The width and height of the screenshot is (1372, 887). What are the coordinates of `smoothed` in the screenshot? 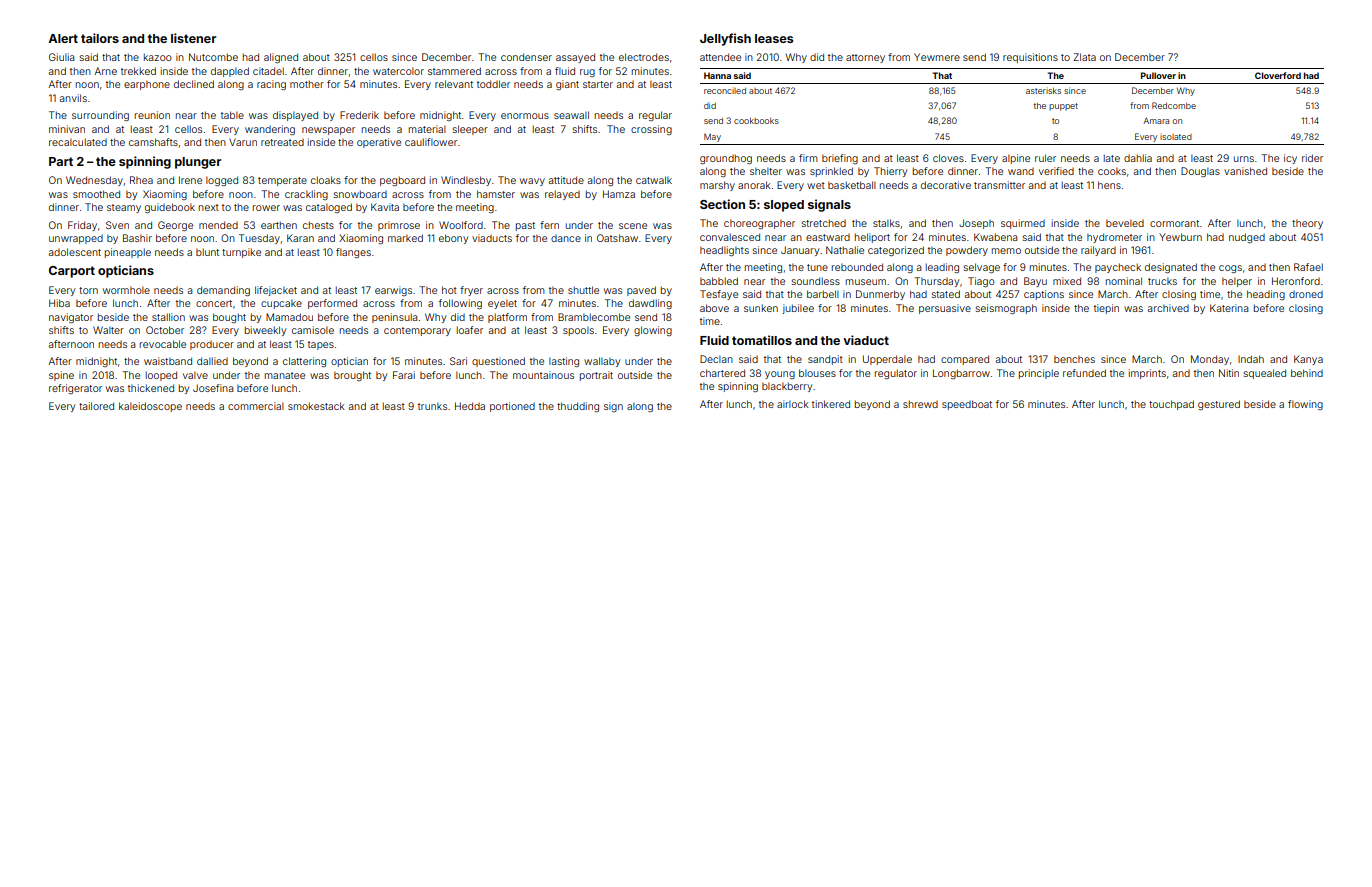 It's located at (96, 194).
